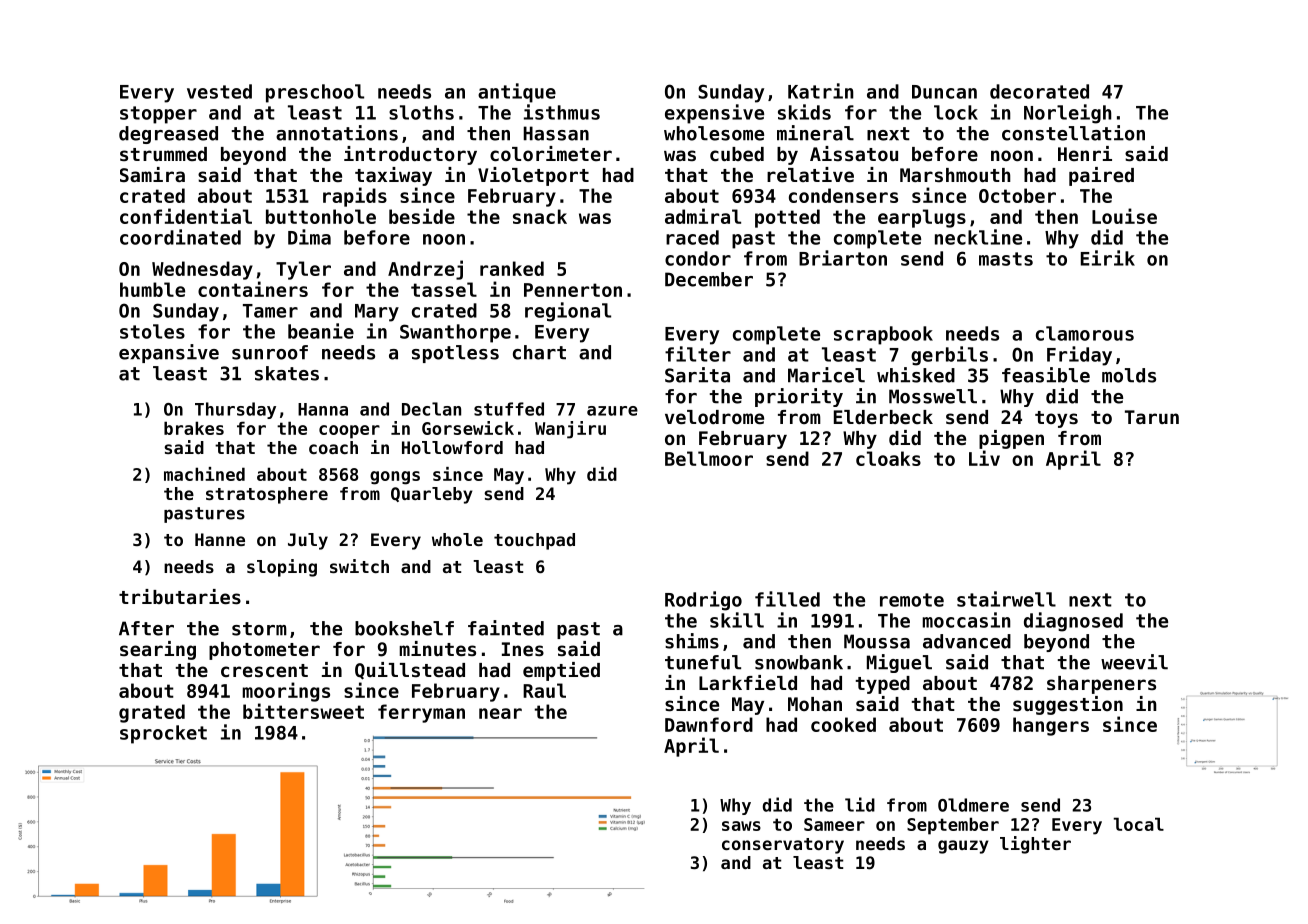 This screenshot has width=1308, height=924. What do you see at coordinates (692, 641) in the screenshot?
I see `shims` at bounding box center [692, 641].
